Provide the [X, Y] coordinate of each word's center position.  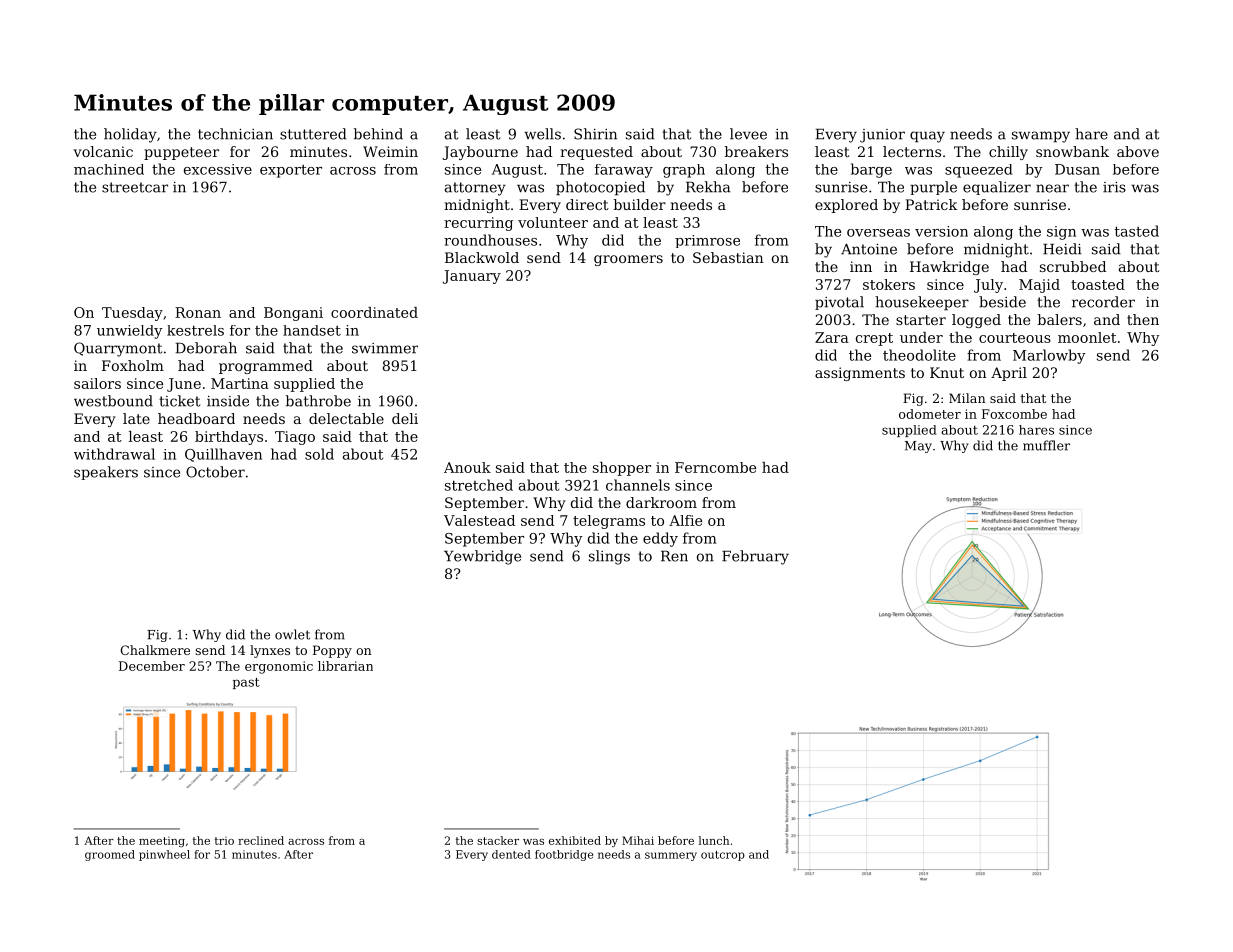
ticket [179, 401]
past [246, 683]
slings [609, 557]
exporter [291, 171]
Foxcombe [1014, 414]
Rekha [708, 187]
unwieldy [130, 332]
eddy [660, 539]
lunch [713, 840]
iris [1114, 187]
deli [405, 418]
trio [224, 841]
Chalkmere [155, 650]
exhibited [575, 840]
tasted [1137, 231]
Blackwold [482, 257]
